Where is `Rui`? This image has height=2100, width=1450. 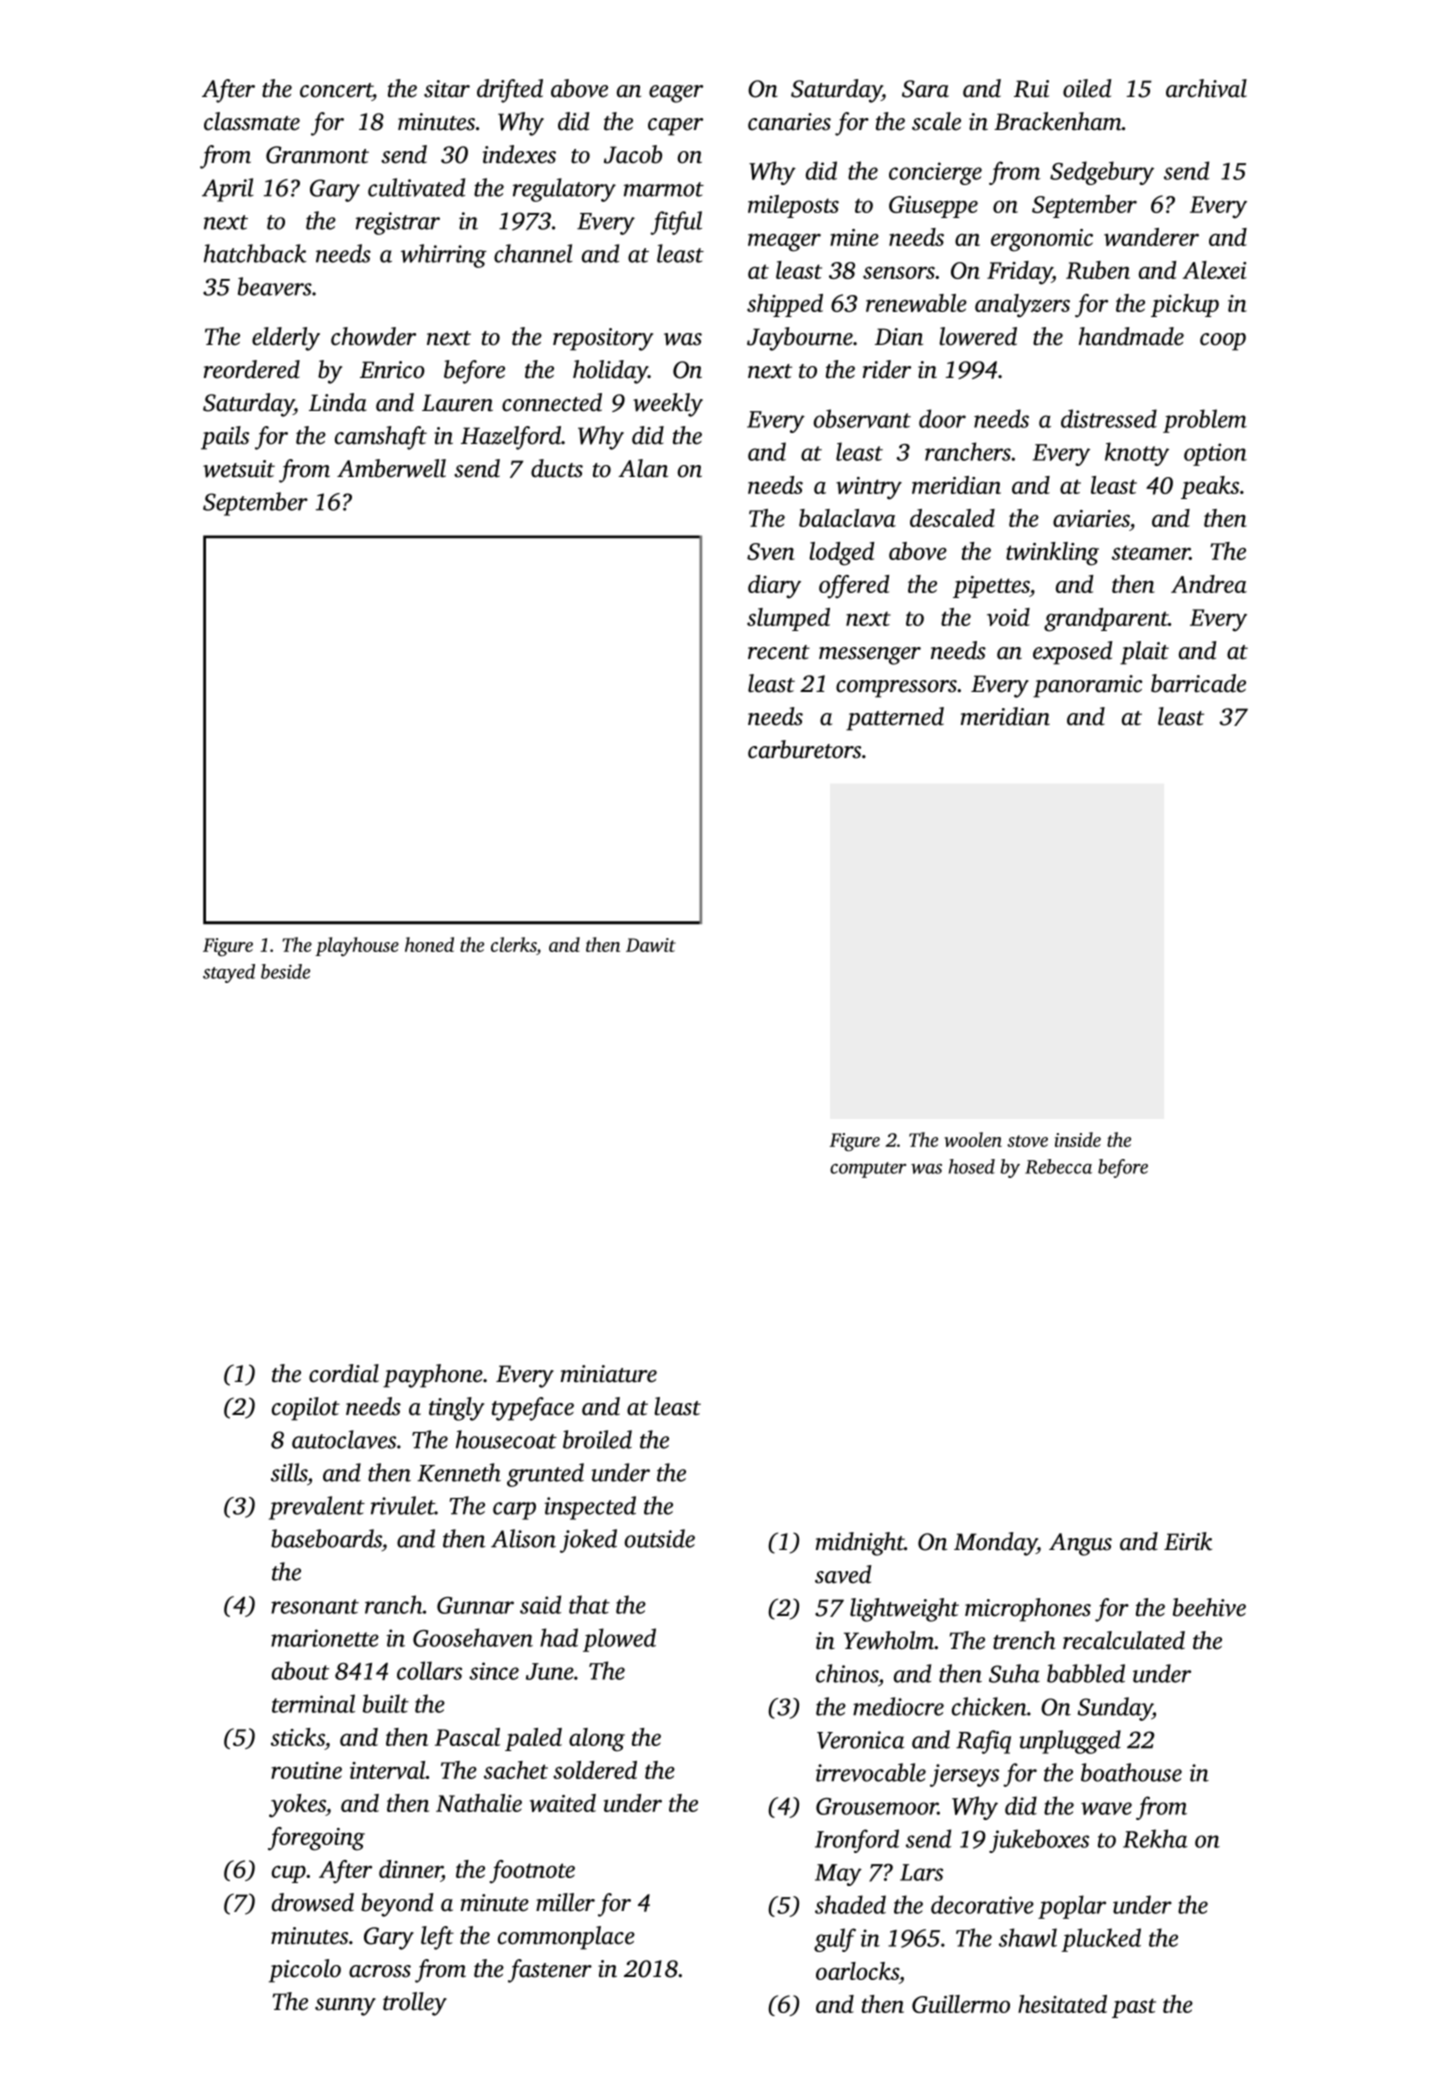
Rui is located at coordinates (1031, 89).
